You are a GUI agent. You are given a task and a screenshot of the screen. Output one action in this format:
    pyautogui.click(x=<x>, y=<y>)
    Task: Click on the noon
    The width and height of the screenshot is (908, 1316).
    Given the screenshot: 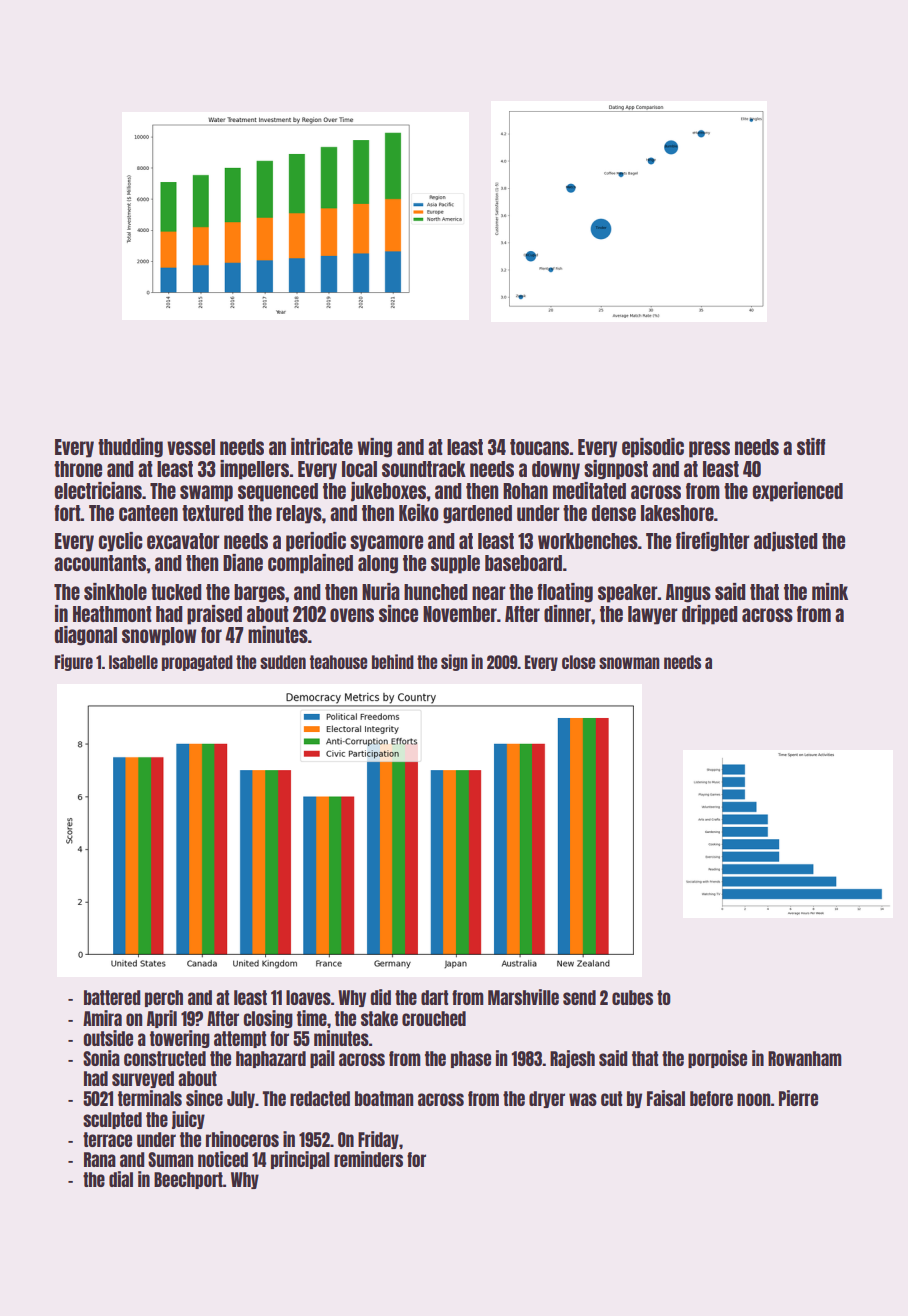 What is the action you would take?
    pyautogui.click(x=754, y=1099)
